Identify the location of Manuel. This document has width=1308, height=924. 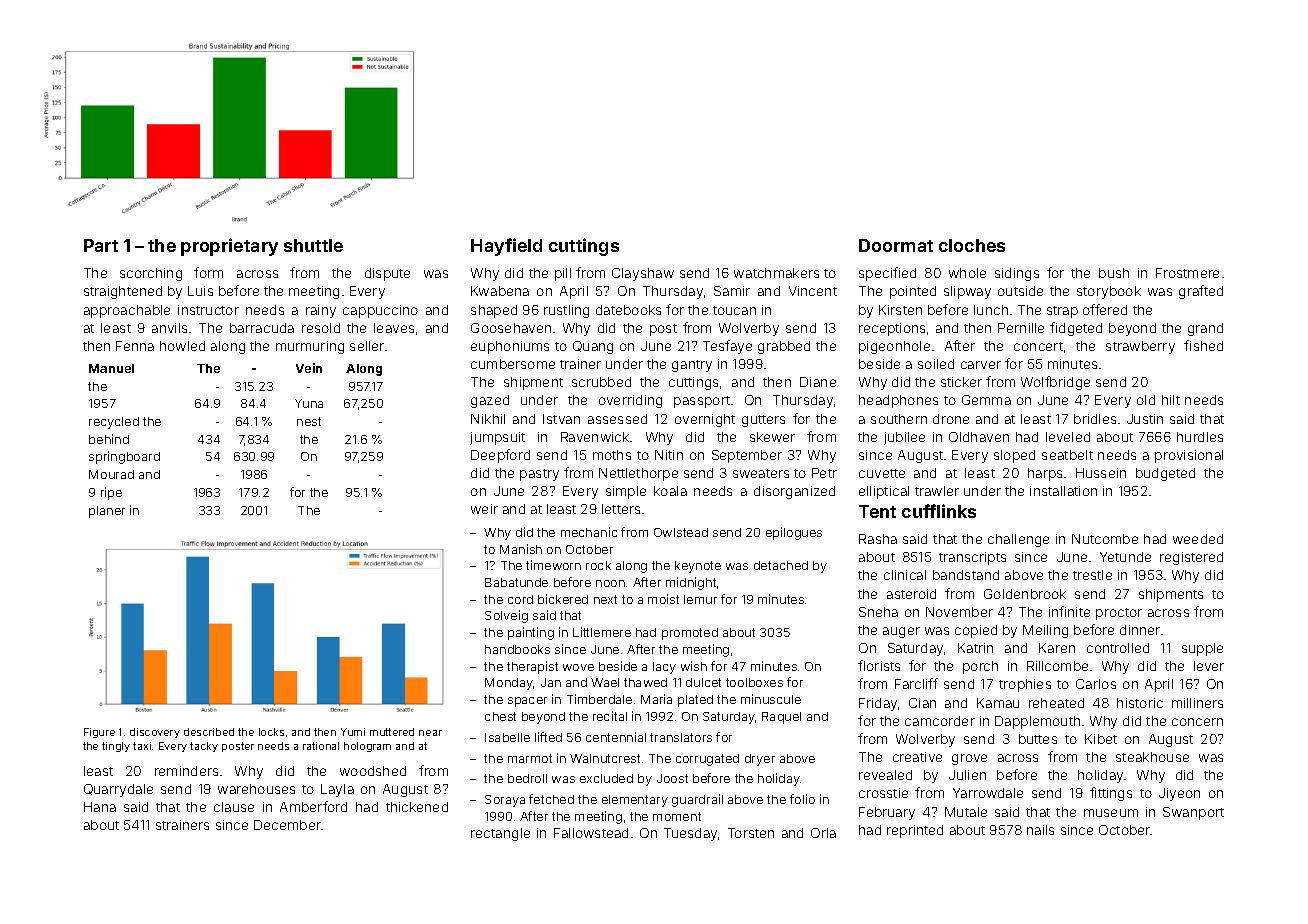
(111, 368).
